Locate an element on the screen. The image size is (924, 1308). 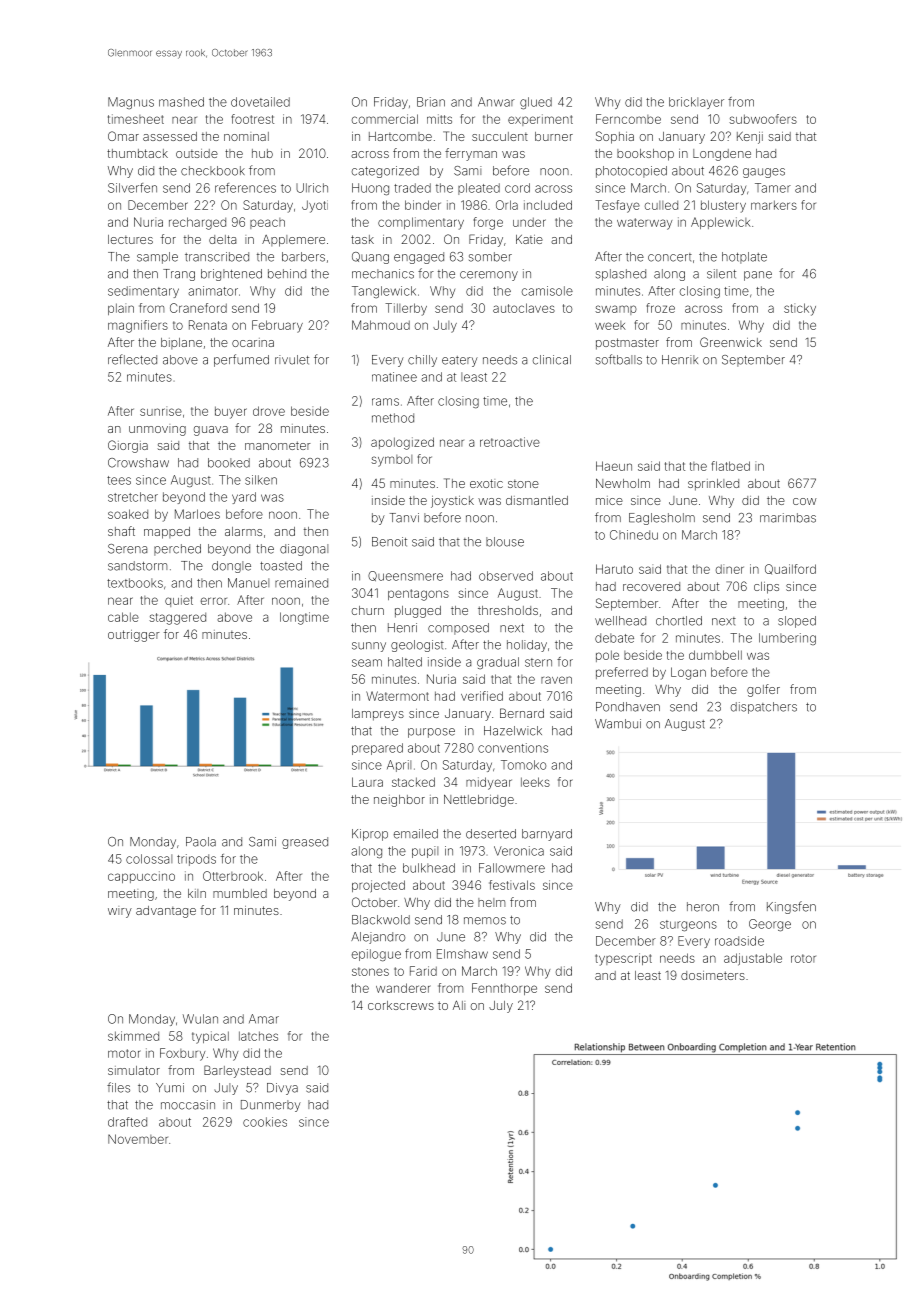
Kingsfen is located at coordinates (791, 907).
